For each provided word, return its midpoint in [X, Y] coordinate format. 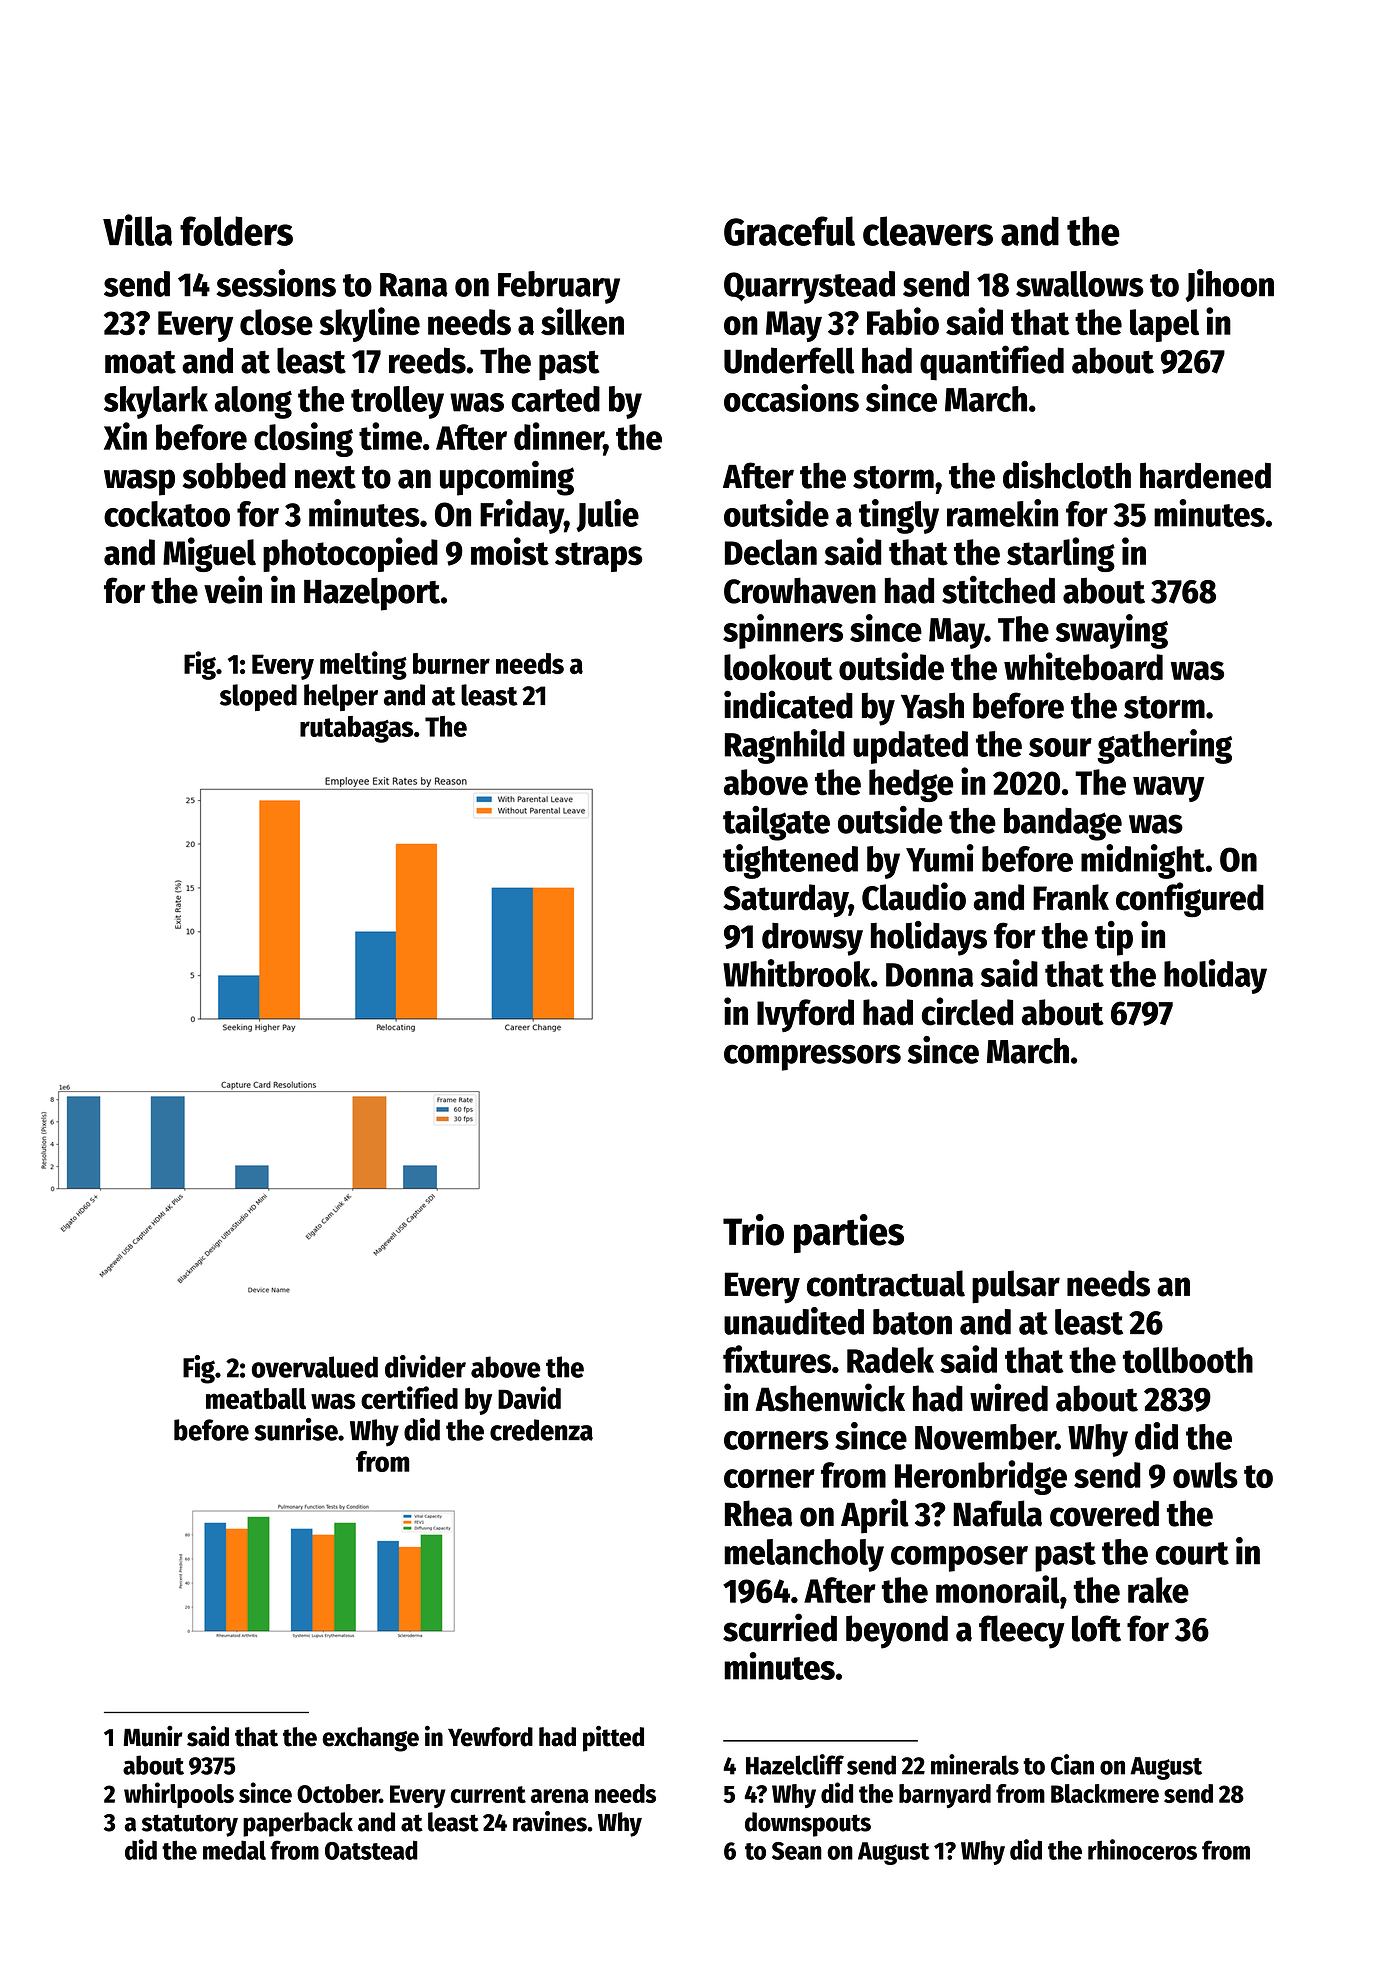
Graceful [789, 231]
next [325, 477]
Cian [1072, 1764]
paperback [298, 1824]
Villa [137, 230]
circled [967, 1011]
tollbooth [1188, 1360]
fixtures [777, 1359]
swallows [1080, 284]
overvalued [315, 1367]
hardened [1205, 475]
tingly [899, 516]
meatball [256, 1399]
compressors [812, 1057]
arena [560, 1796]
